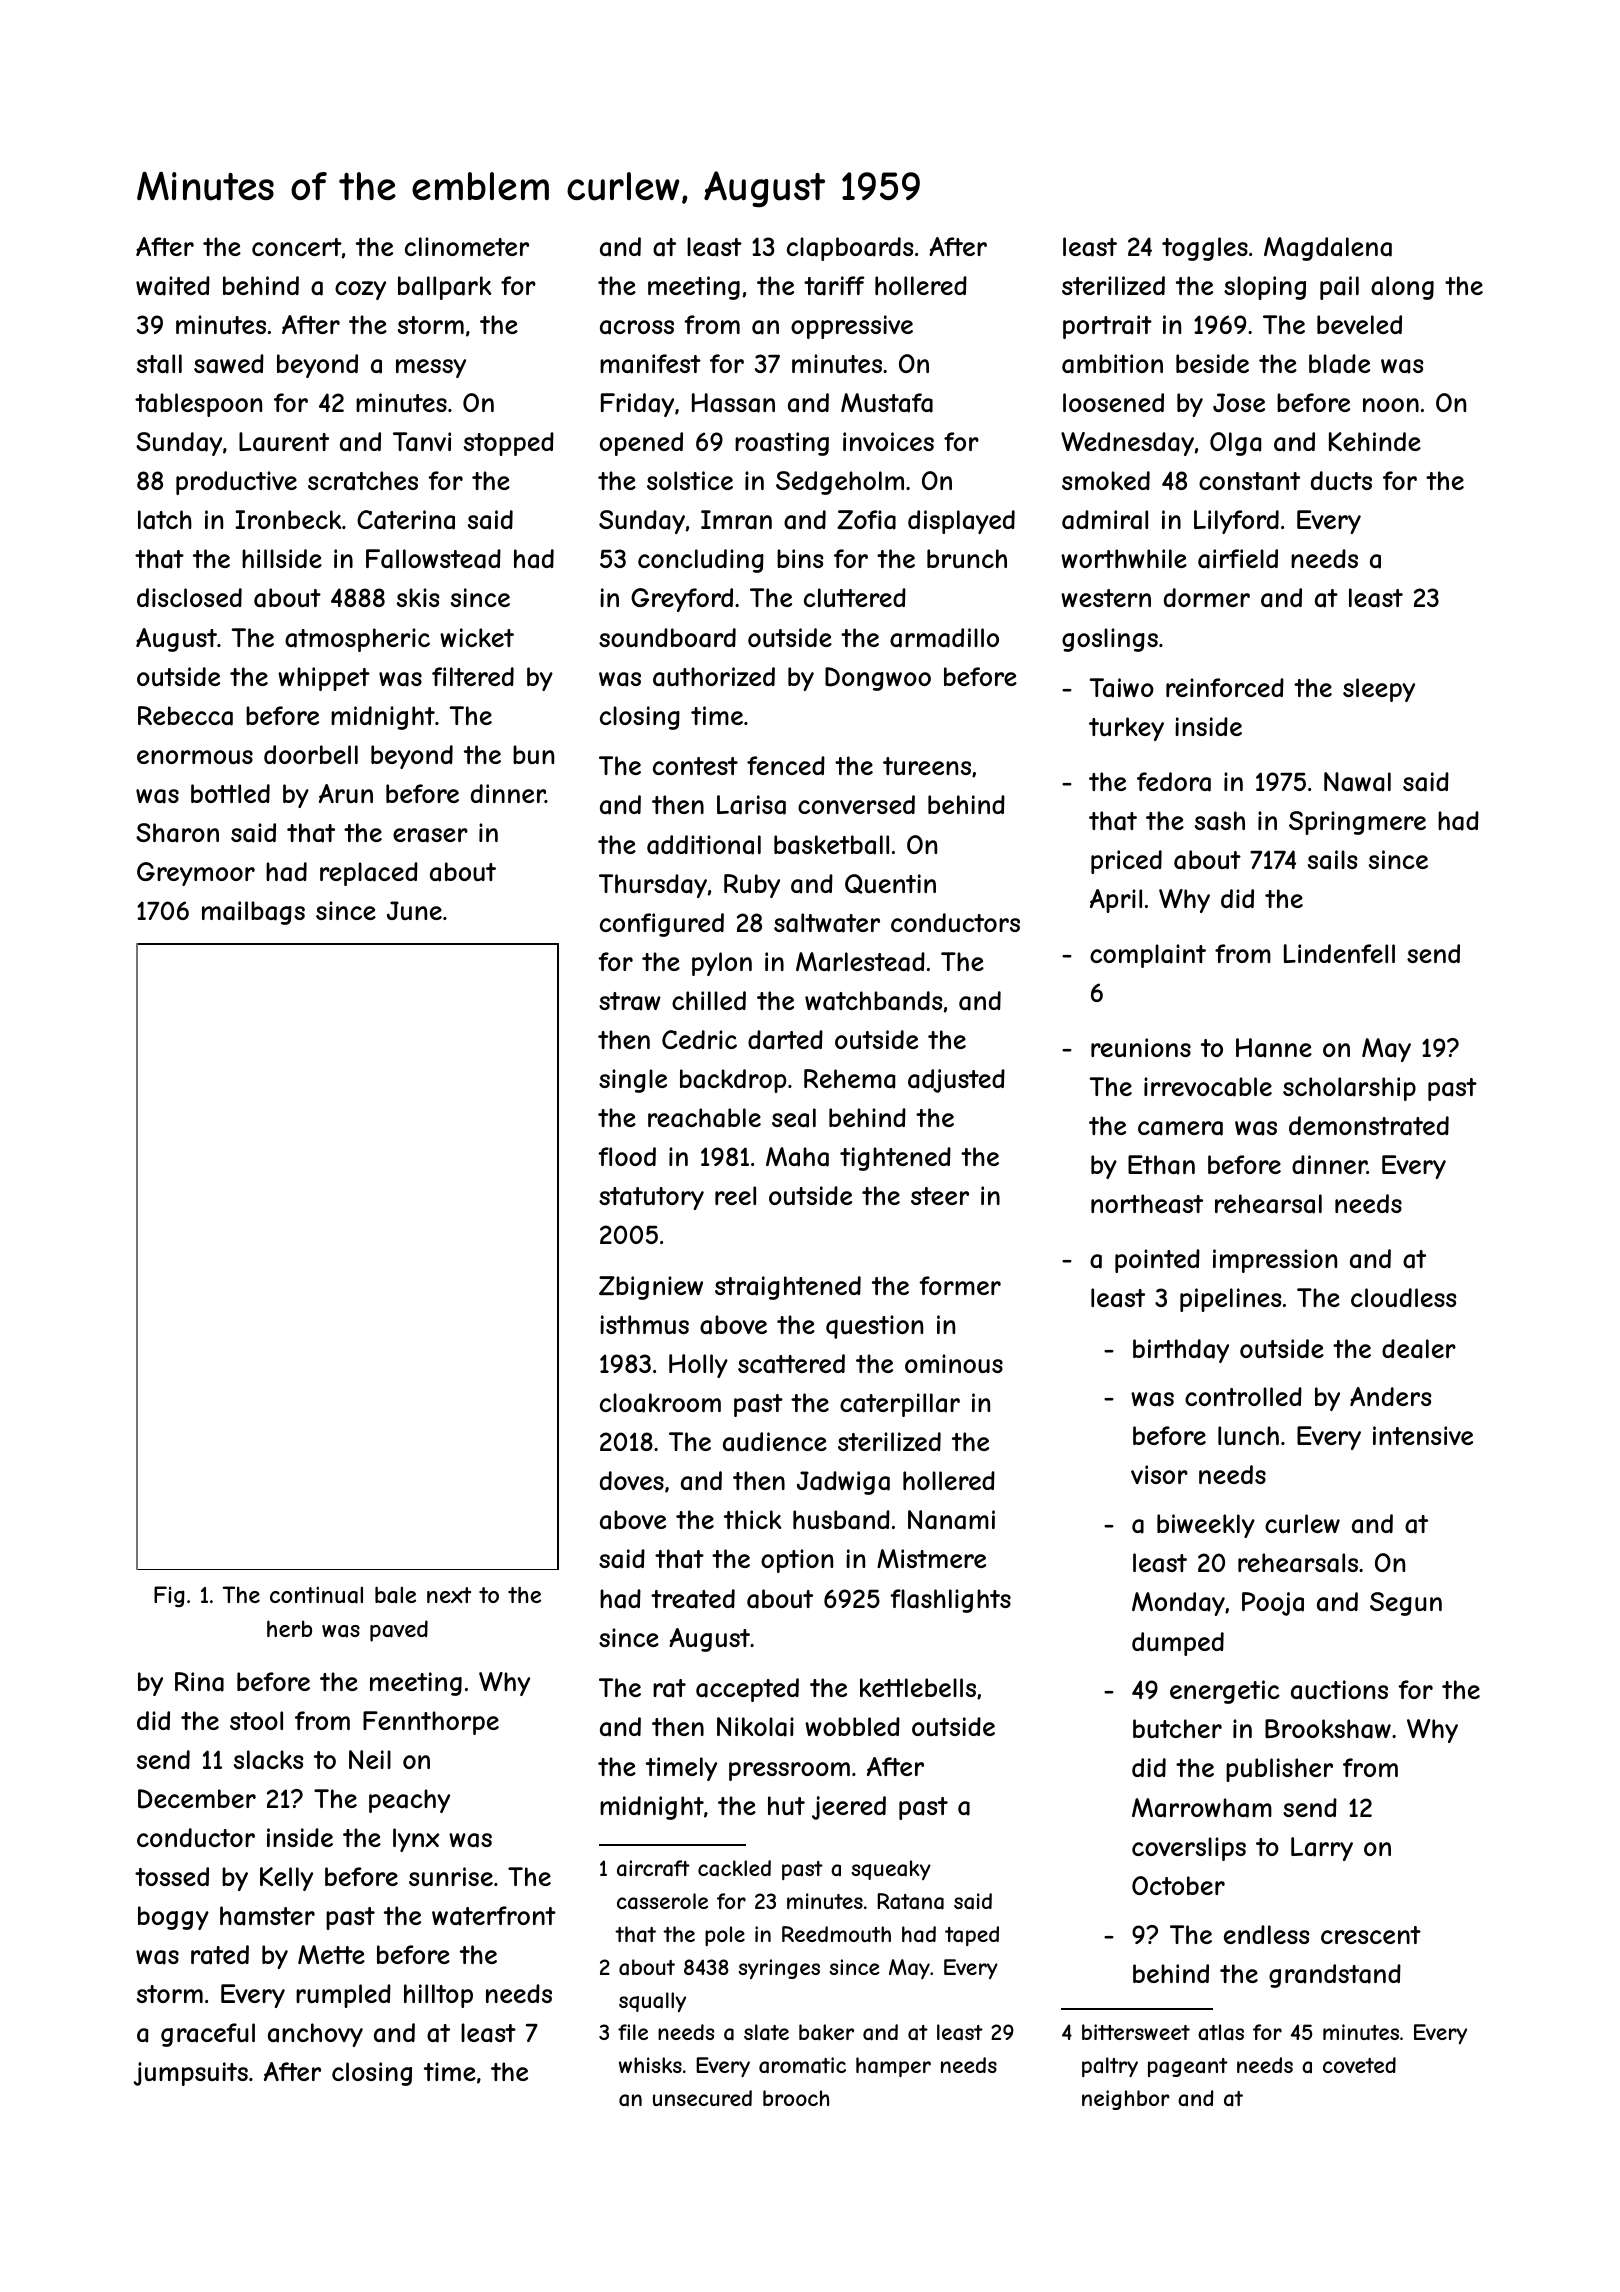 The image size is (1620, 2292). I want to click on concert, so click(297, 247).
